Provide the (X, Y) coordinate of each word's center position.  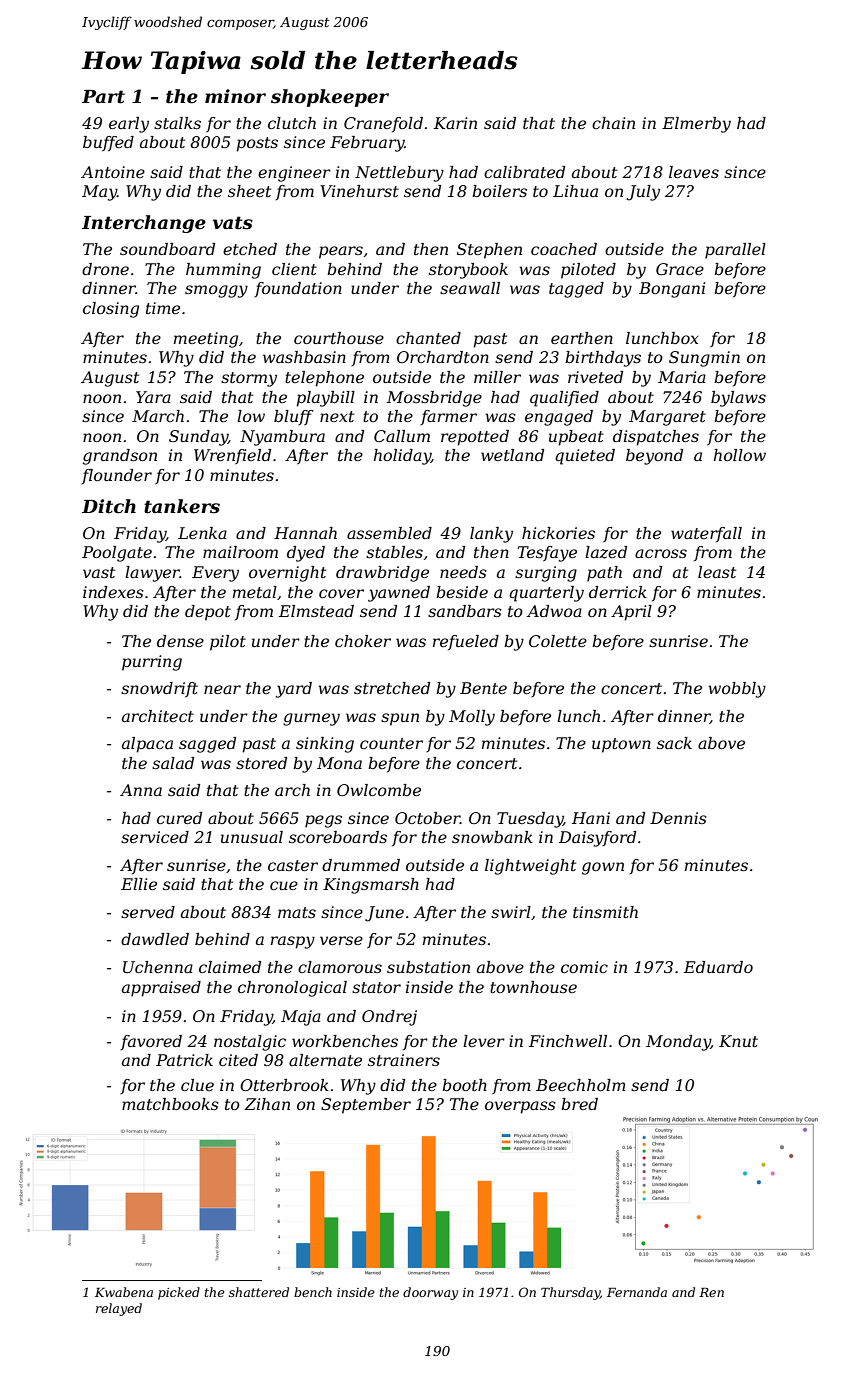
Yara (153, 397)
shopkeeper (330, 98)
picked (179, 1293)
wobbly (737, 690)
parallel (735, 251)
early (129, 125)
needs (463, 572)
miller (497, 377)
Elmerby (696, 125)
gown (603, 868)
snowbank (492, 837)
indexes (113, 592)
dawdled (155, 939)
